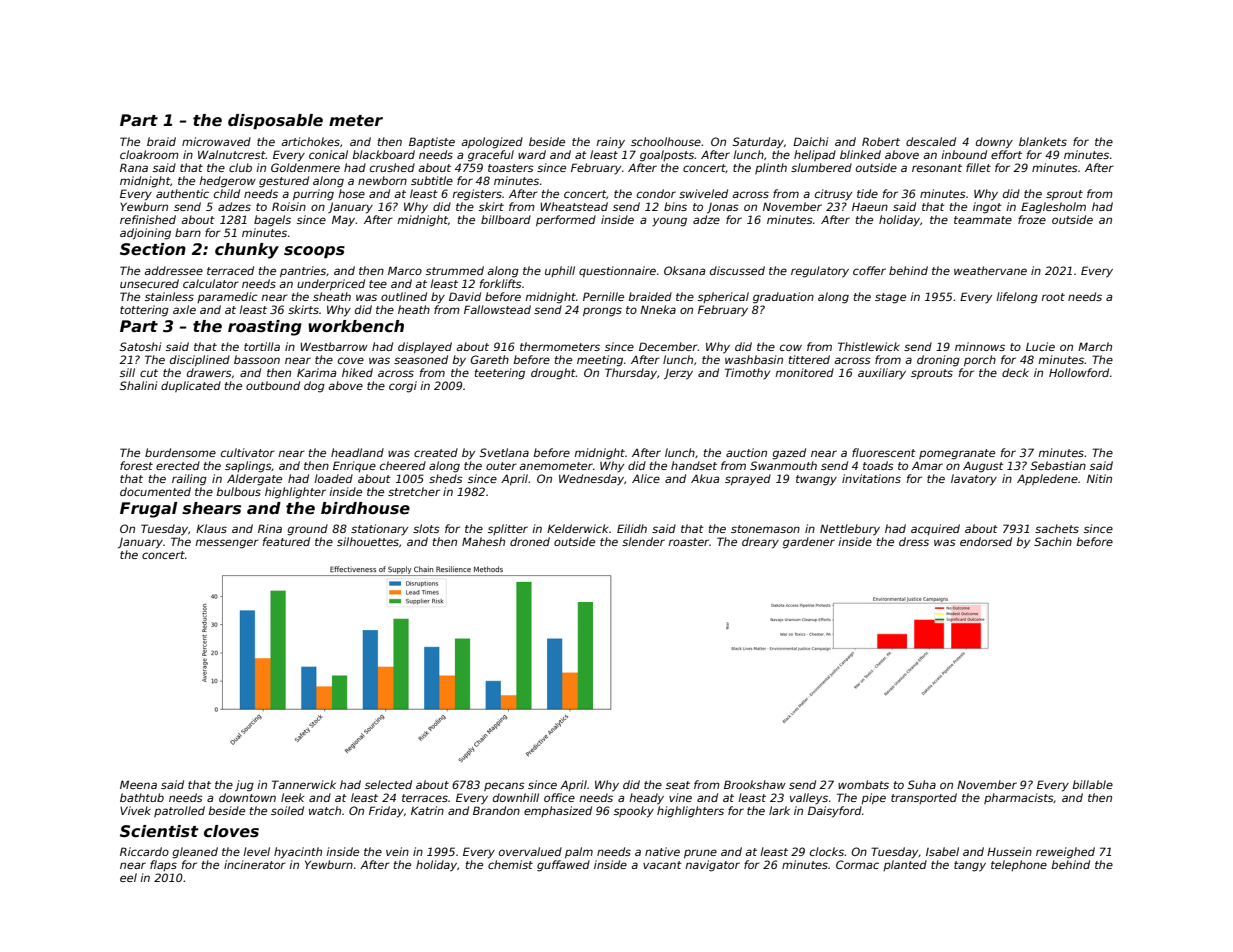  Describe the element at coordinates (978, 167) in the image. I see `fillet` at that location.
